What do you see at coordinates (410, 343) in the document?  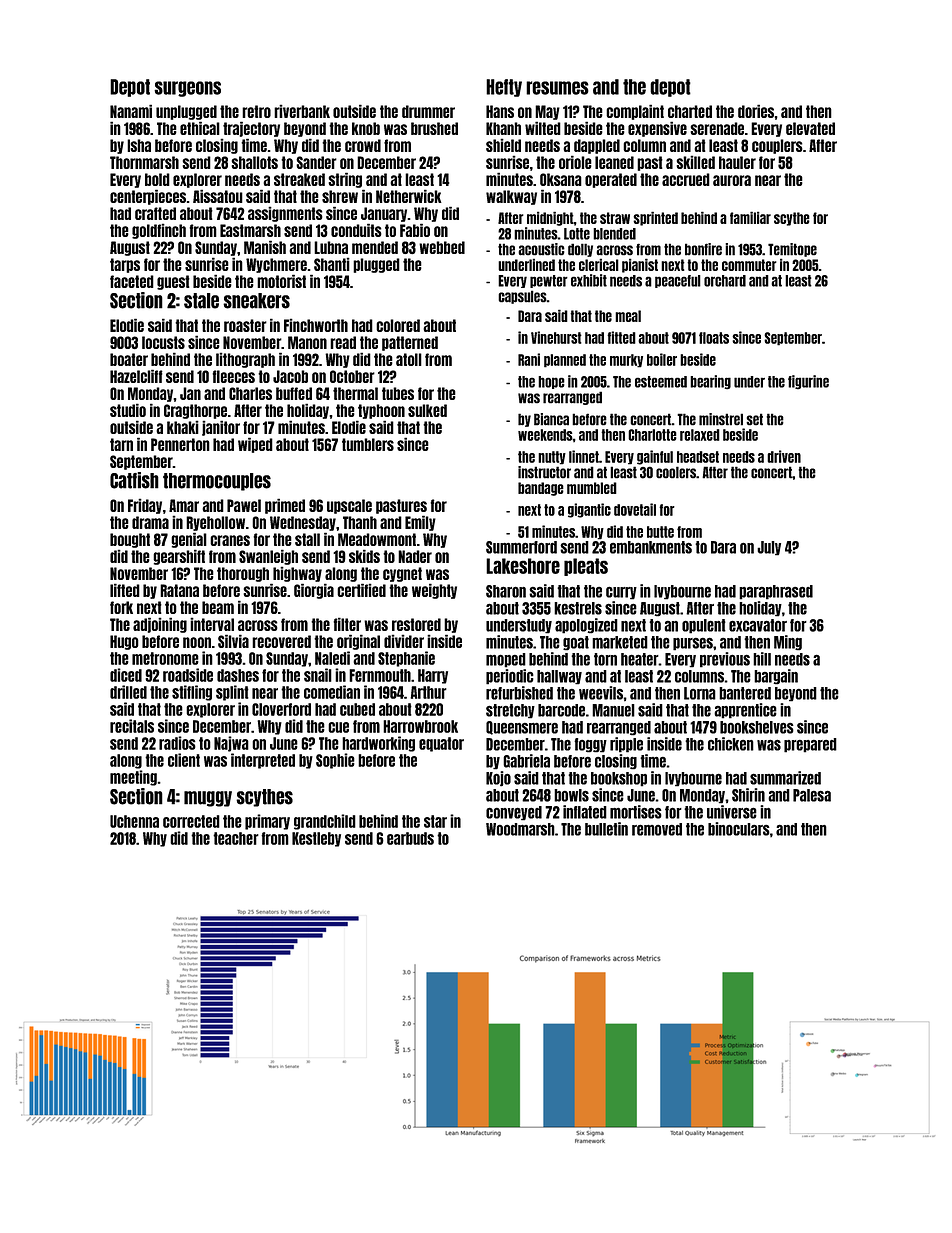 I see `patterned` at bounding box center [410, 343].
